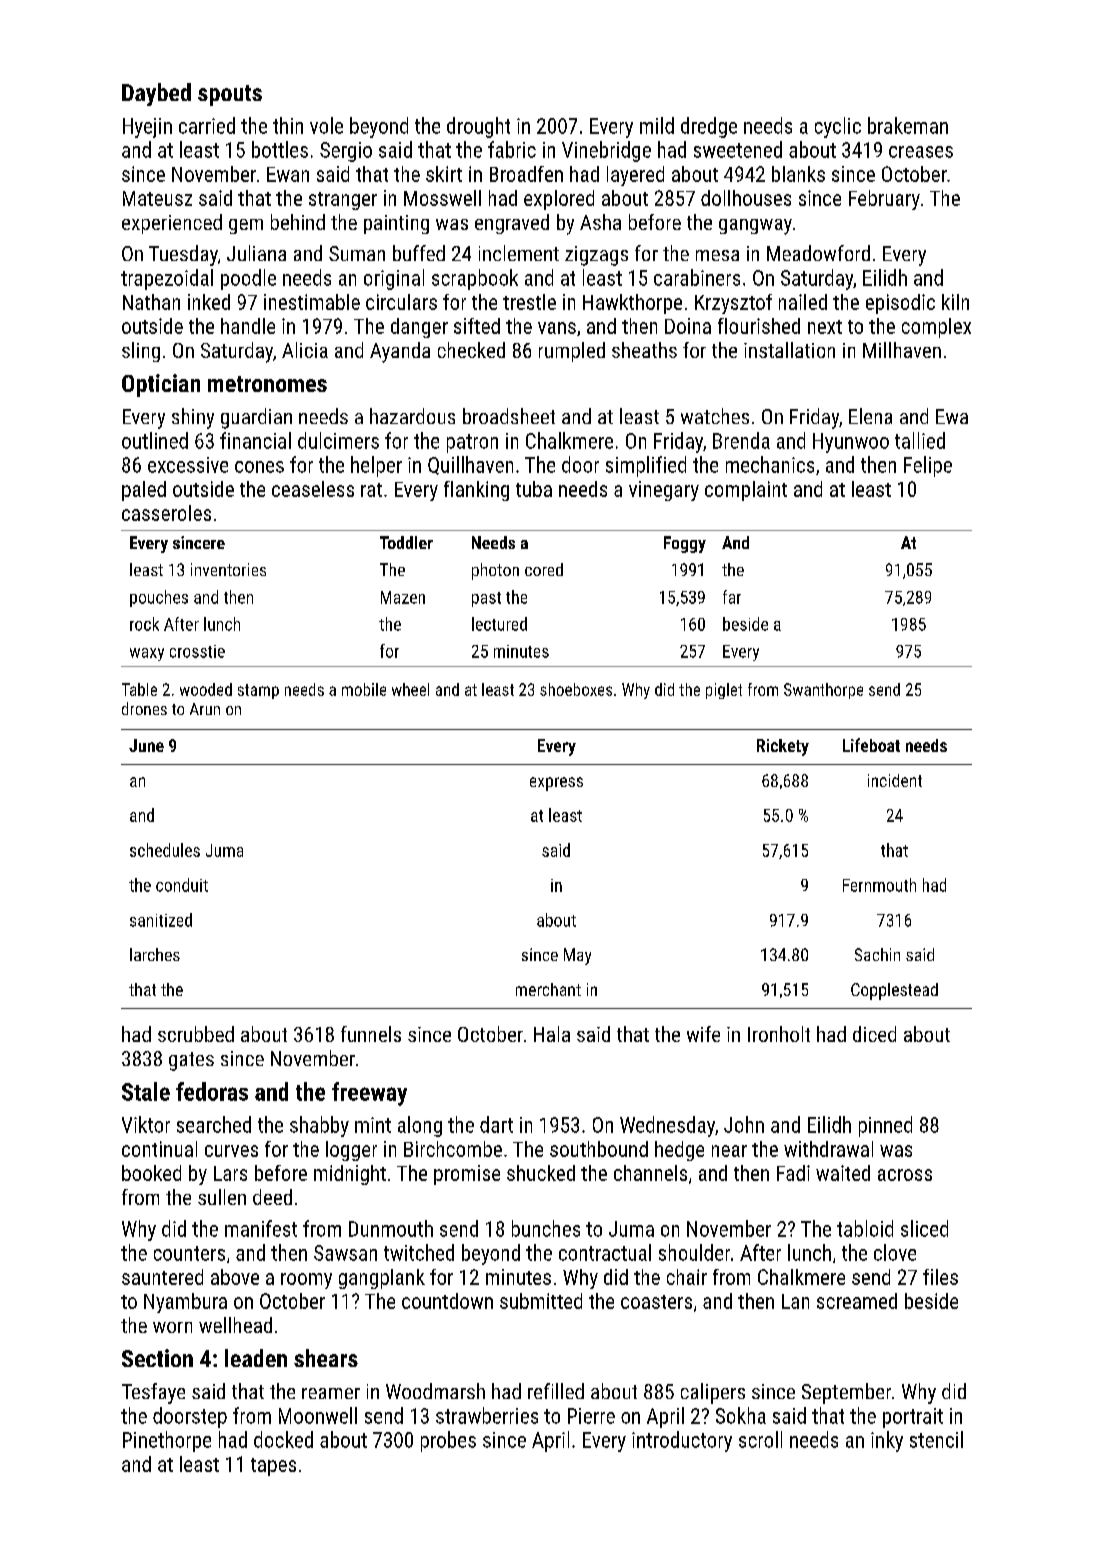 The width and height of the image is (1093, 1553). Describe the element at coordinates (146, 745) in the image. I see `June` at that location.
